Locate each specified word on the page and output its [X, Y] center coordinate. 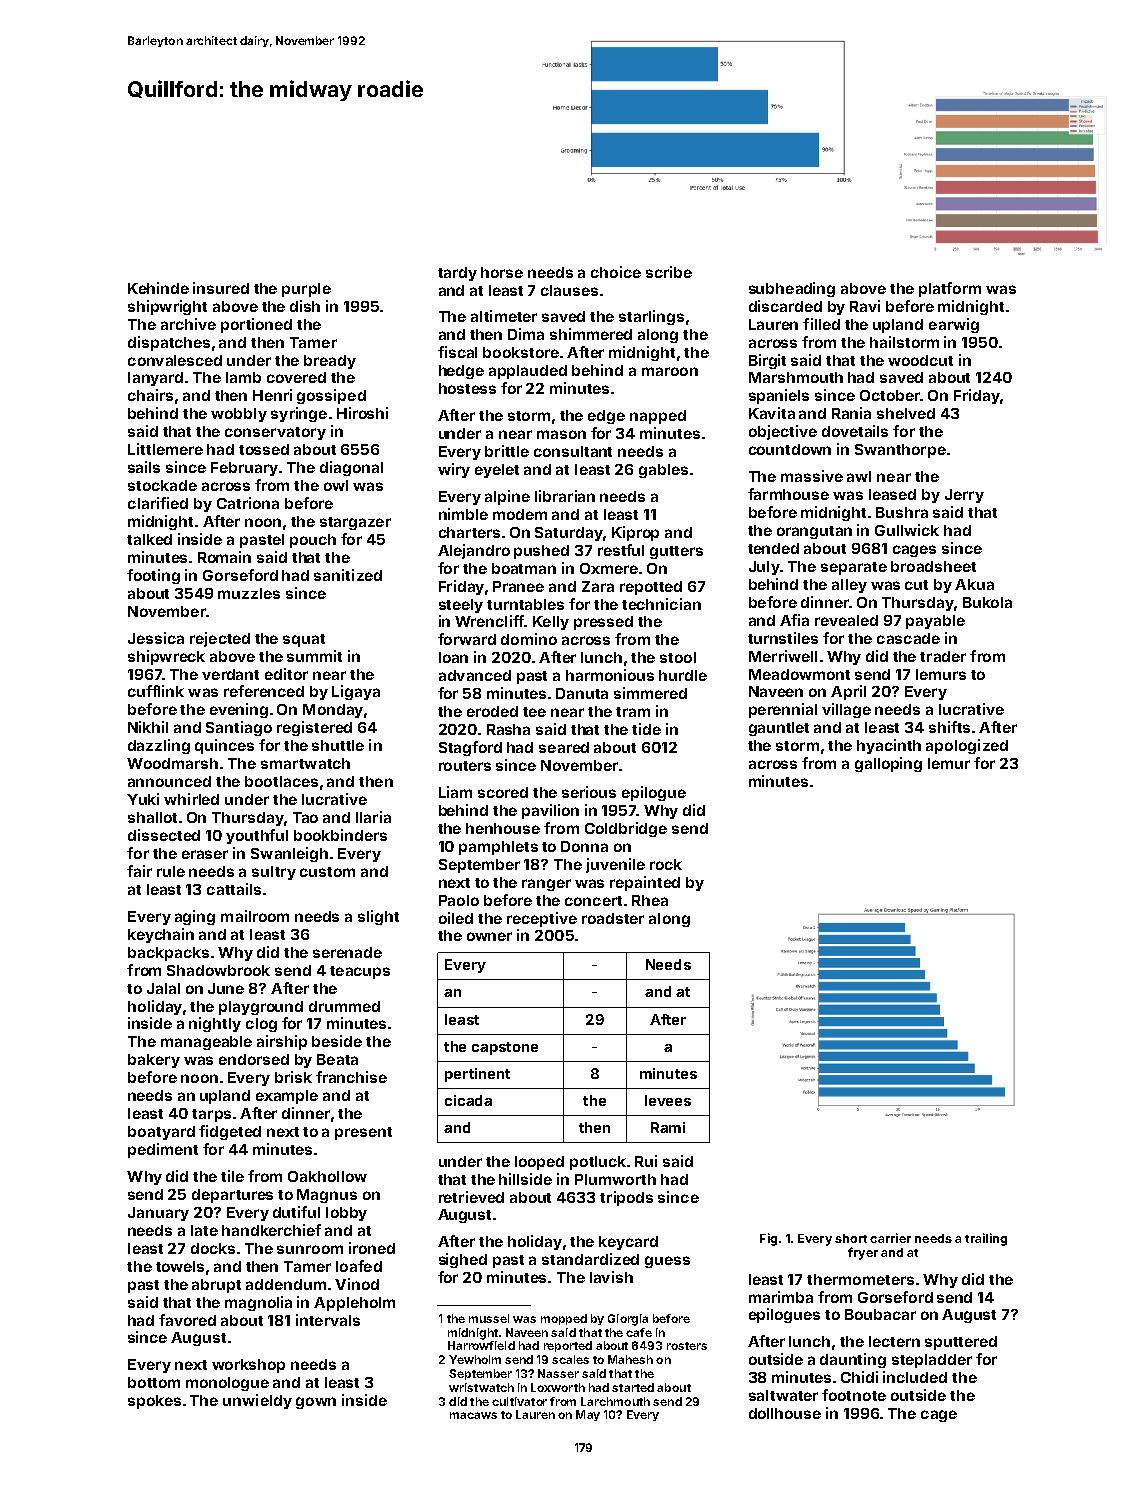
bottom [154, 1382]
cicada [468, 1100]
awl [859, 476]
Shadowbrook [218, 970]
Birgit [767, 361]
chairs [150, 395]
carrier [890, 1238]
